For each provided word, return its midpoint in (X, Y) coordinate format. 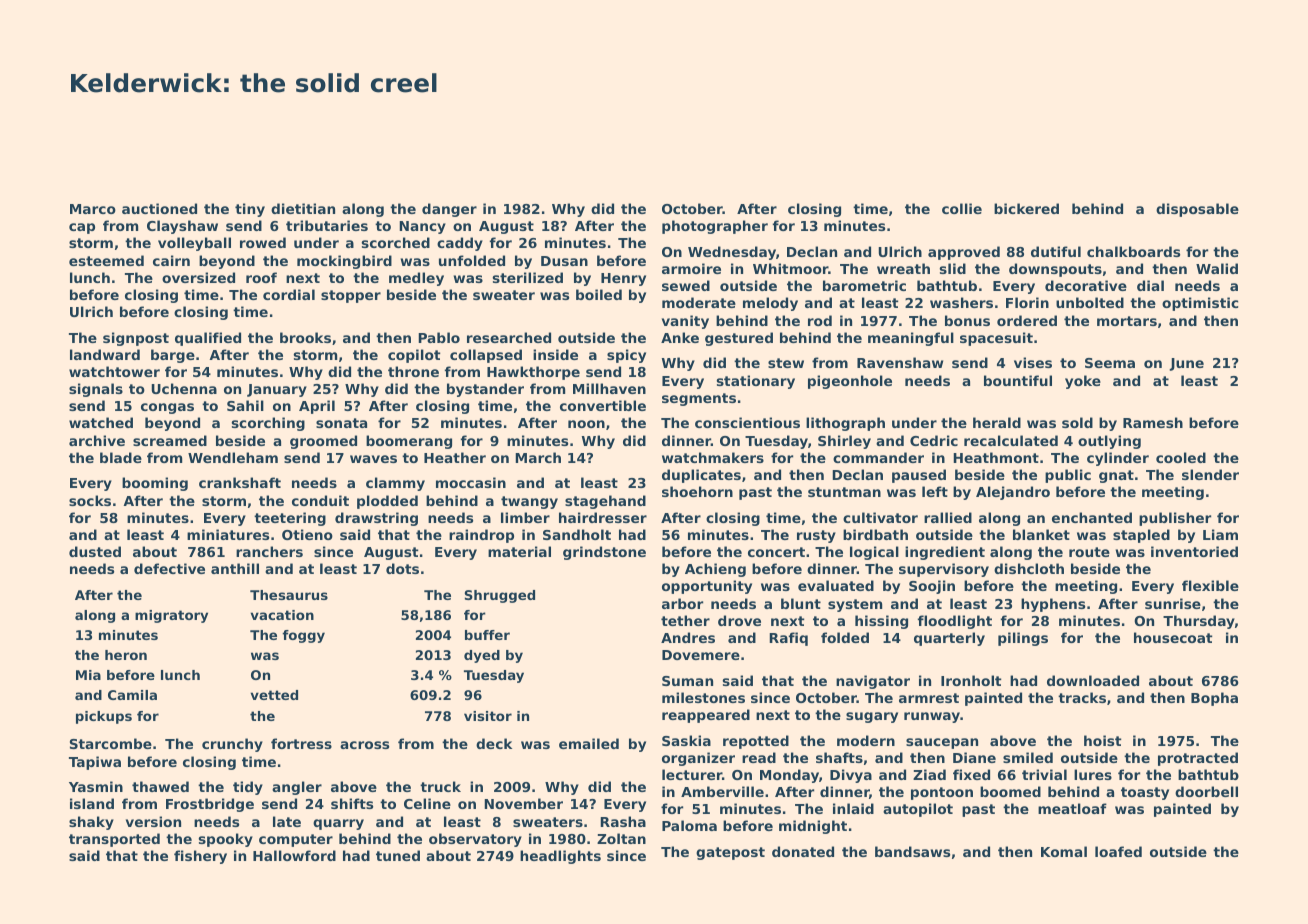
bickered (1026, 208)
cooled (1181, 457)
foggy (303, 636)
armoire (691, 268)
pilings (1023, 639)
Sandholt (577, 534)
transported (114, 840)
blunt (801, 603)
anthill (235, 568)
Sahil (245, 405)
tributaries (327, 225)
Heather (455, 457)
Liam (1220, 534)
